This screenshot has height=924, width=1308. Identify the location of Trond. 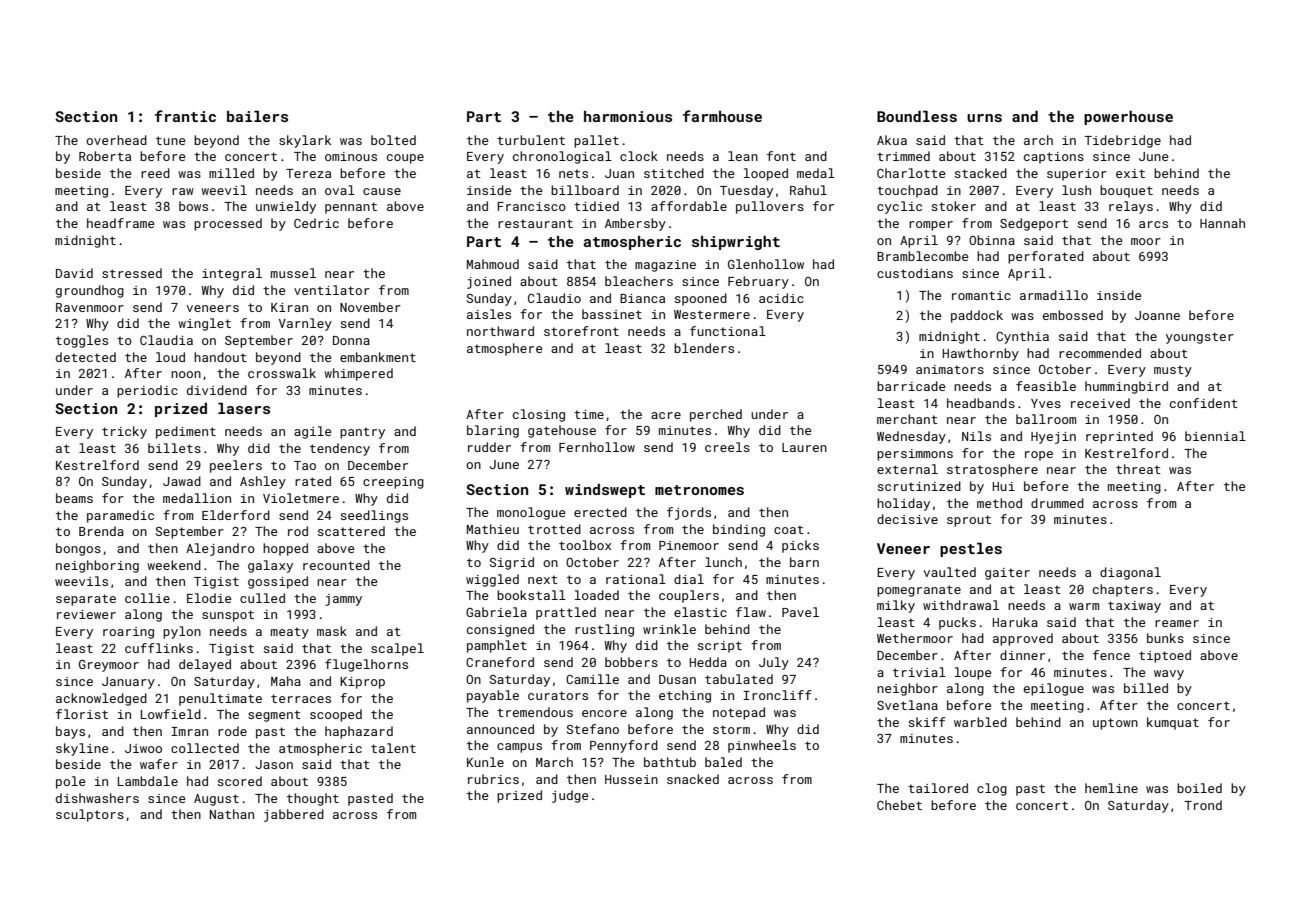
(1203, 805).
